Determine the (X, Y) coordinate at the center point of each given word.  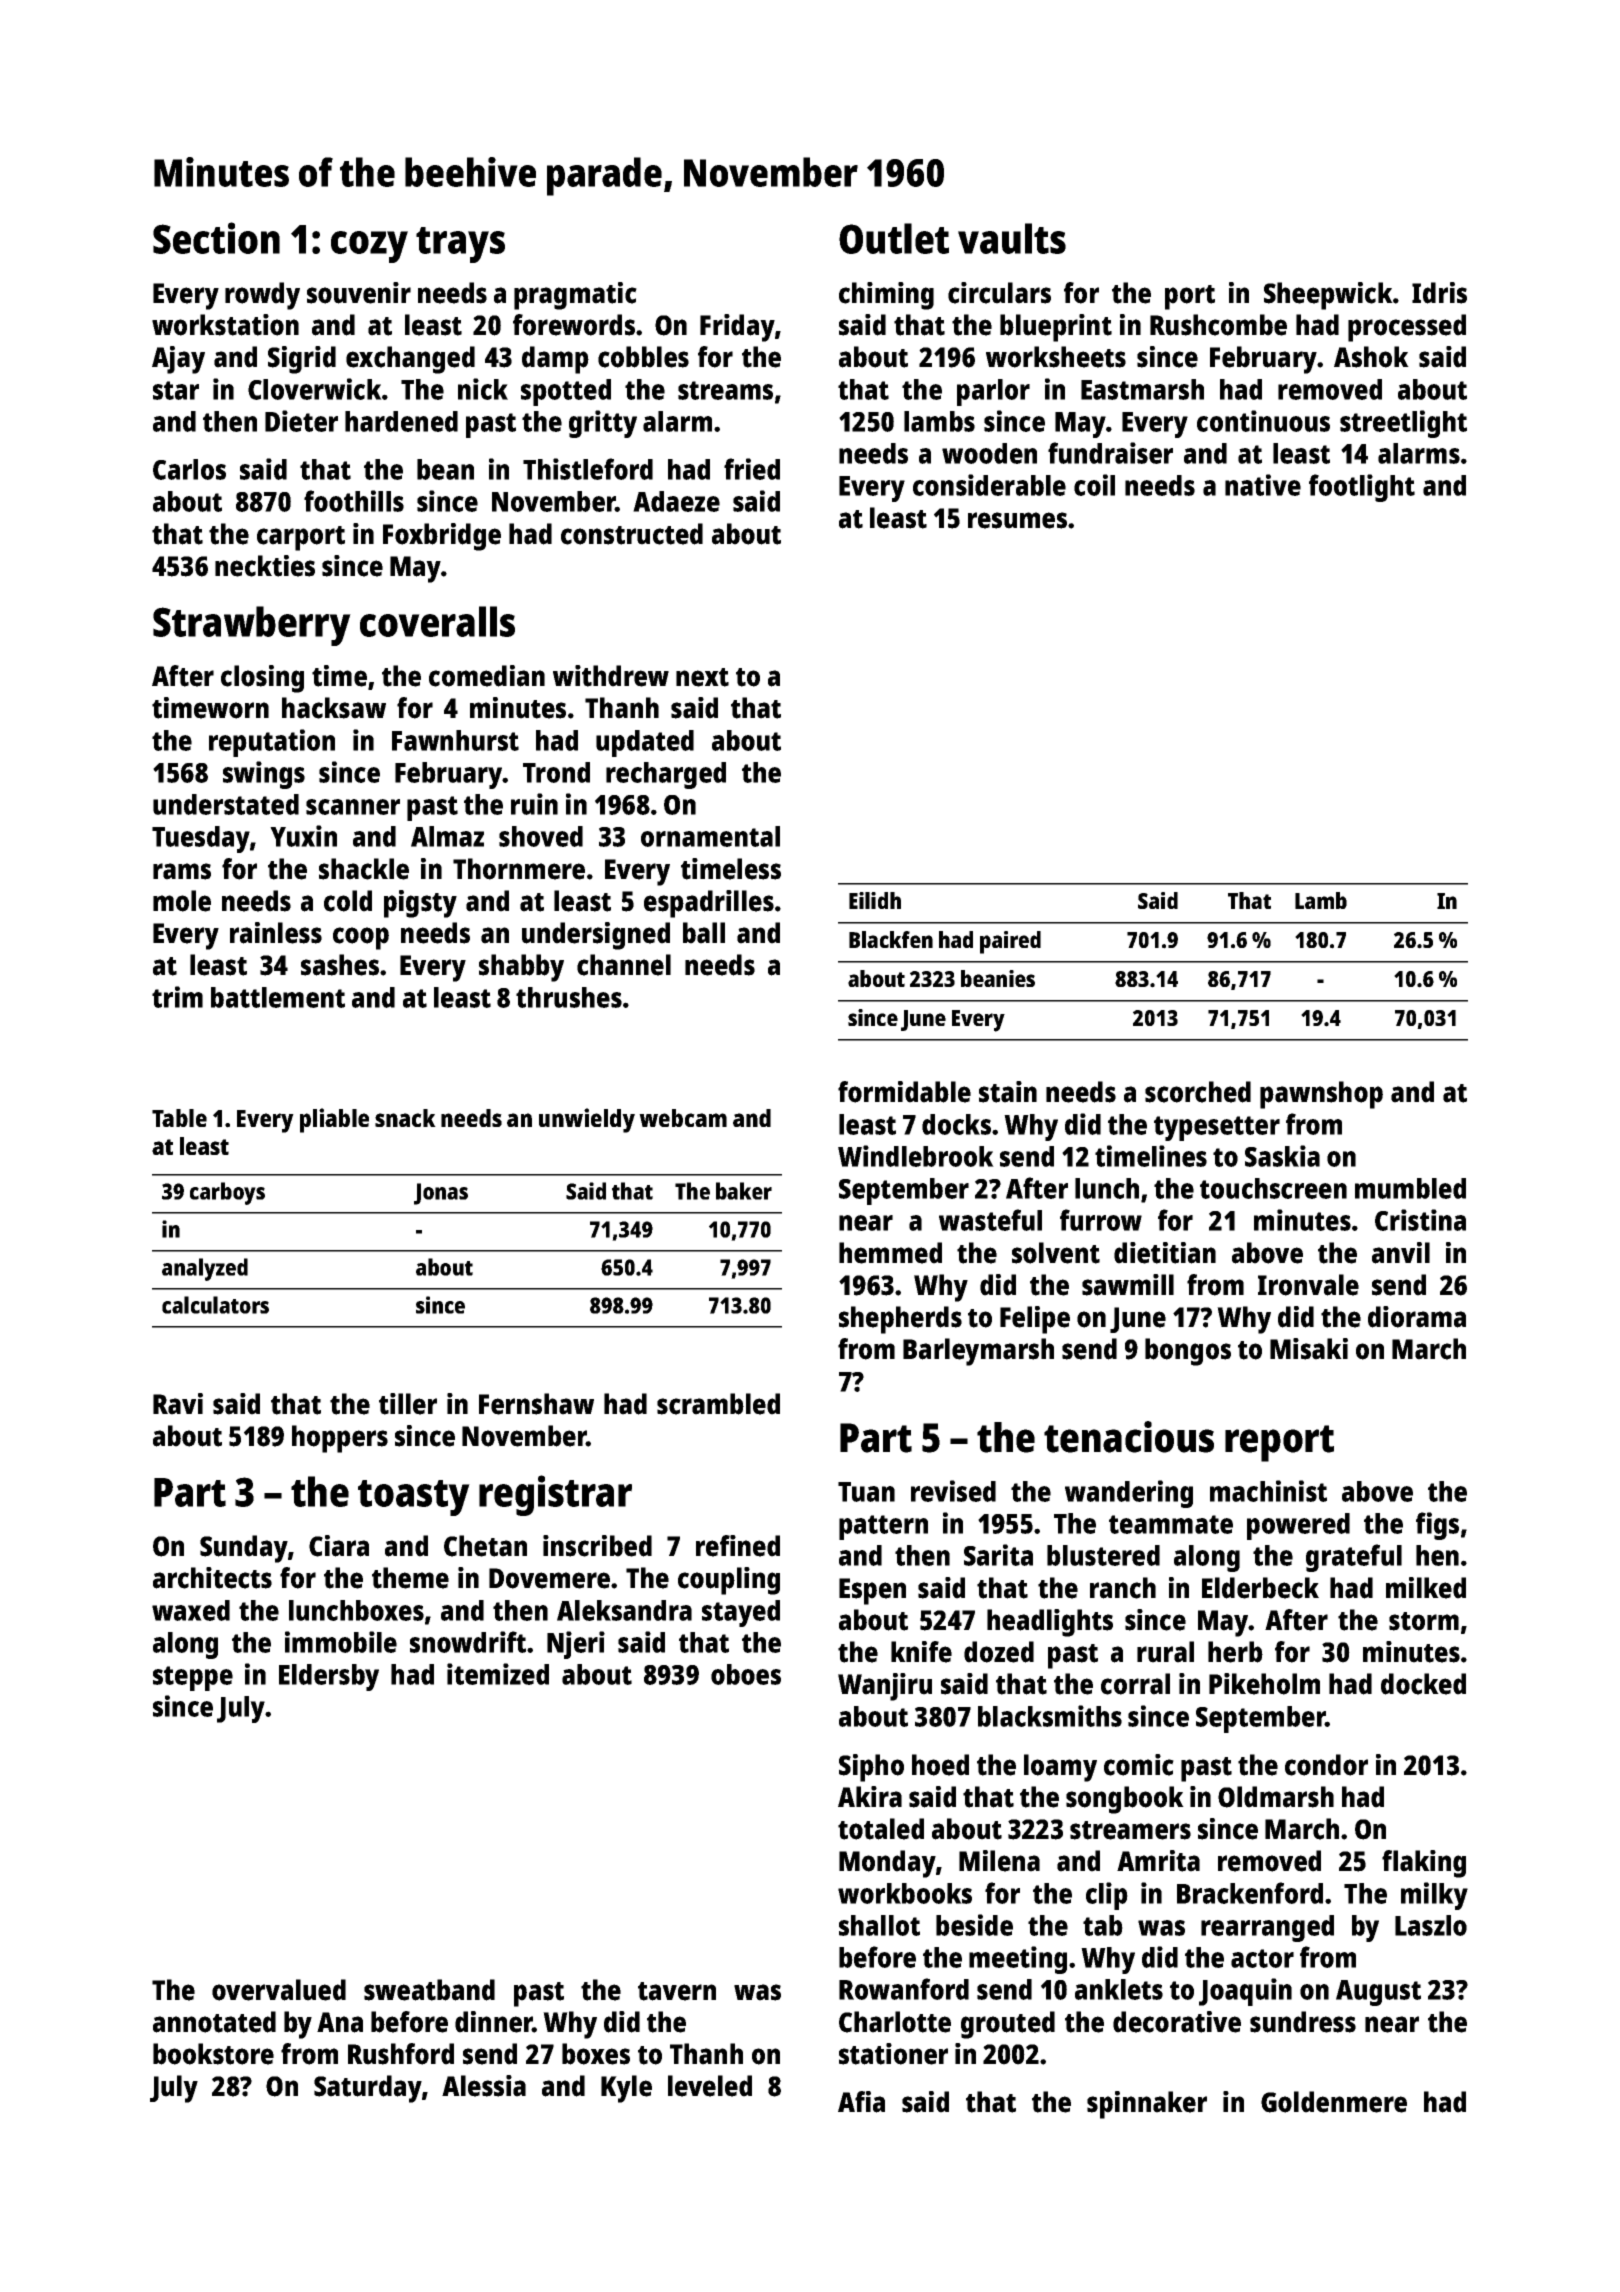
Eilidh (875, 900)
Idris (1439, 293)
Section (216, 238)
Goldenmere (1334, 2102)
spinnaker (1147, 2105)
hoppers (340, 1439)
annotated (214, 2022)
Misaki (1309, 1349)
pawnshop (1321, 1095)
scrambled (718, 1404)
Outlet (894, 238)
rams (182, 871)
